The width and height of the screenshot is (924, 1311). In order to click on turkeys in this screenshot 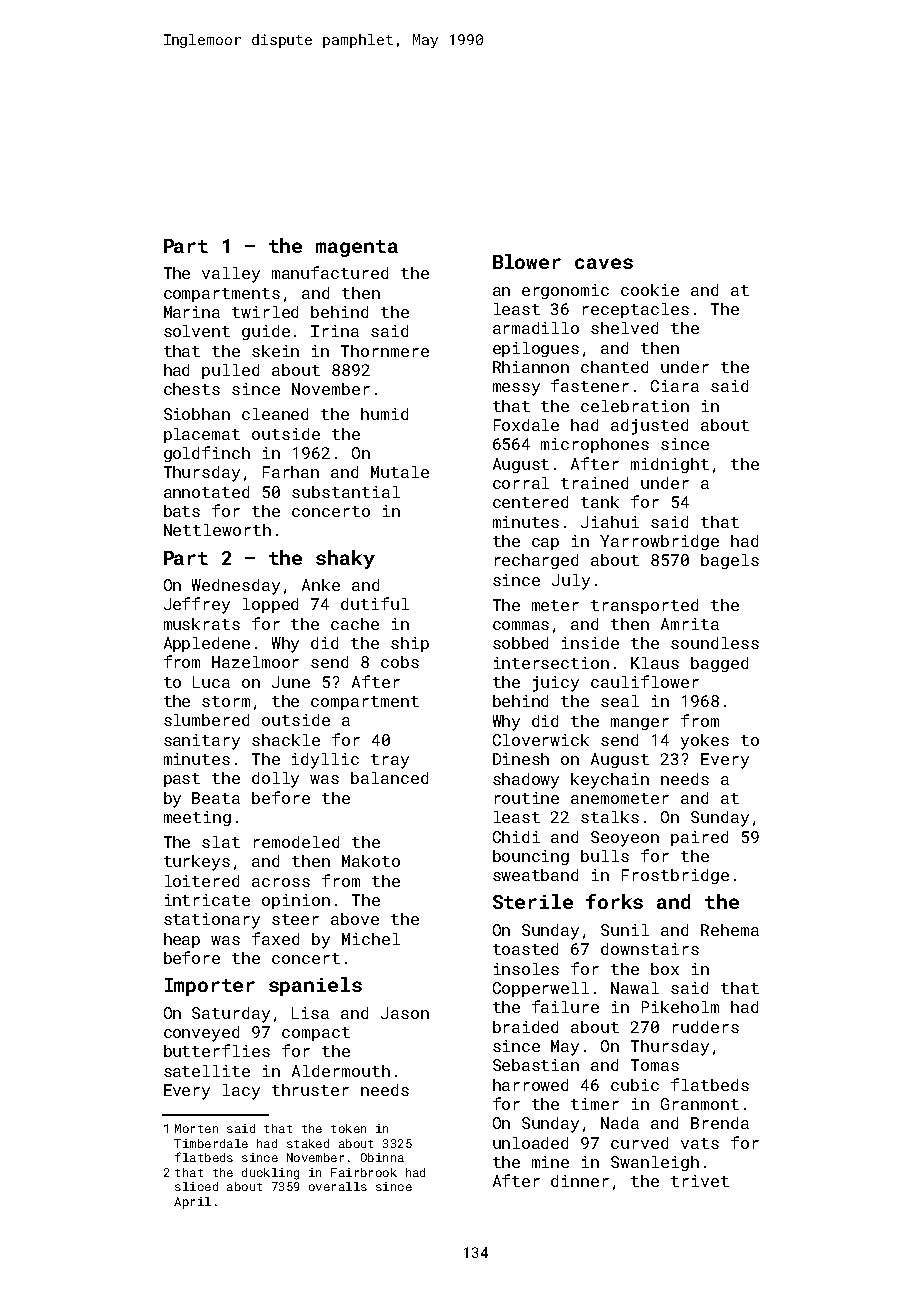, I will do `click(197, 863)`.
